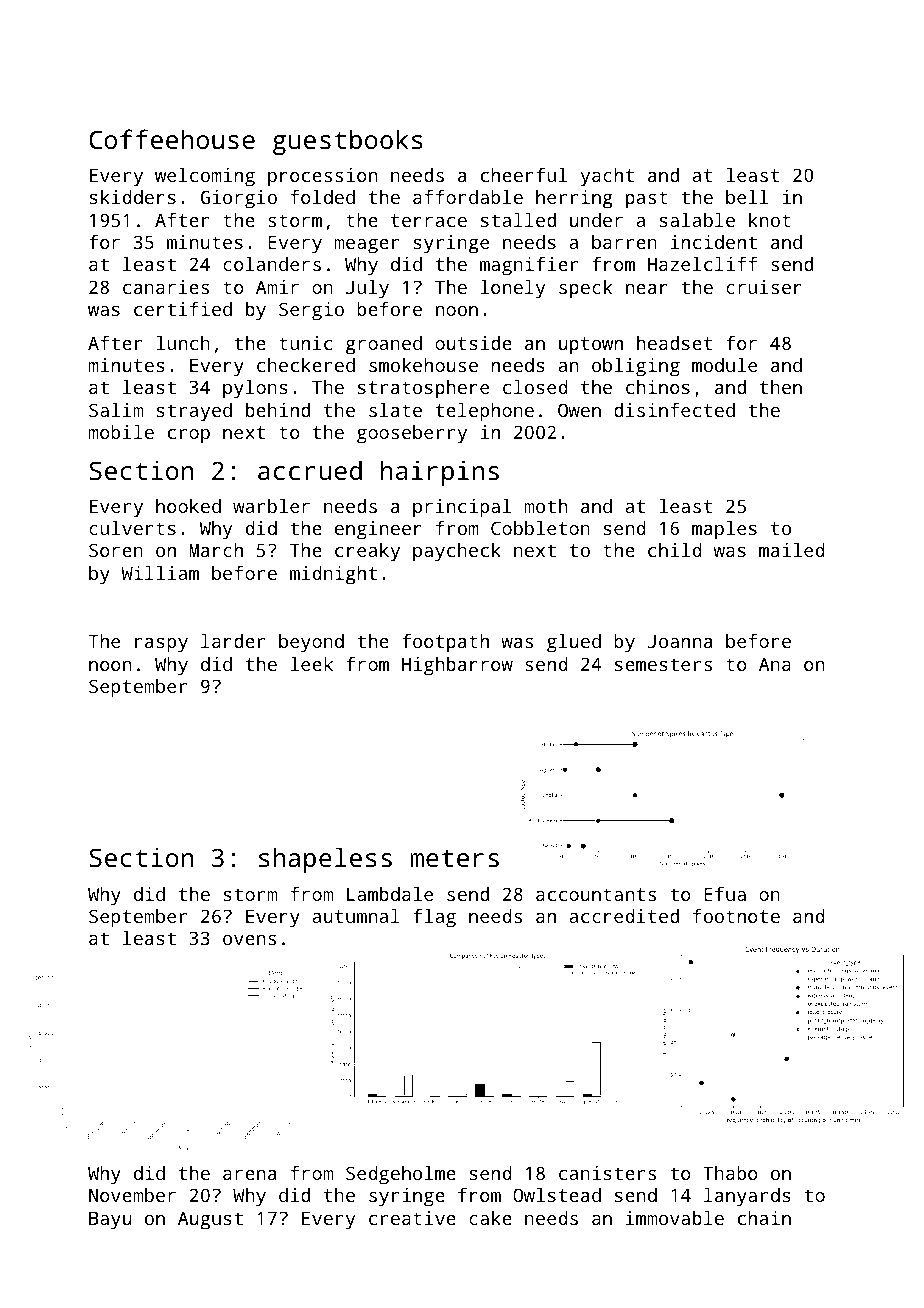 This image has width=924, height=1308. Describe the element at coordinates (249, 940) in the image. I see `ovens` at that location.
